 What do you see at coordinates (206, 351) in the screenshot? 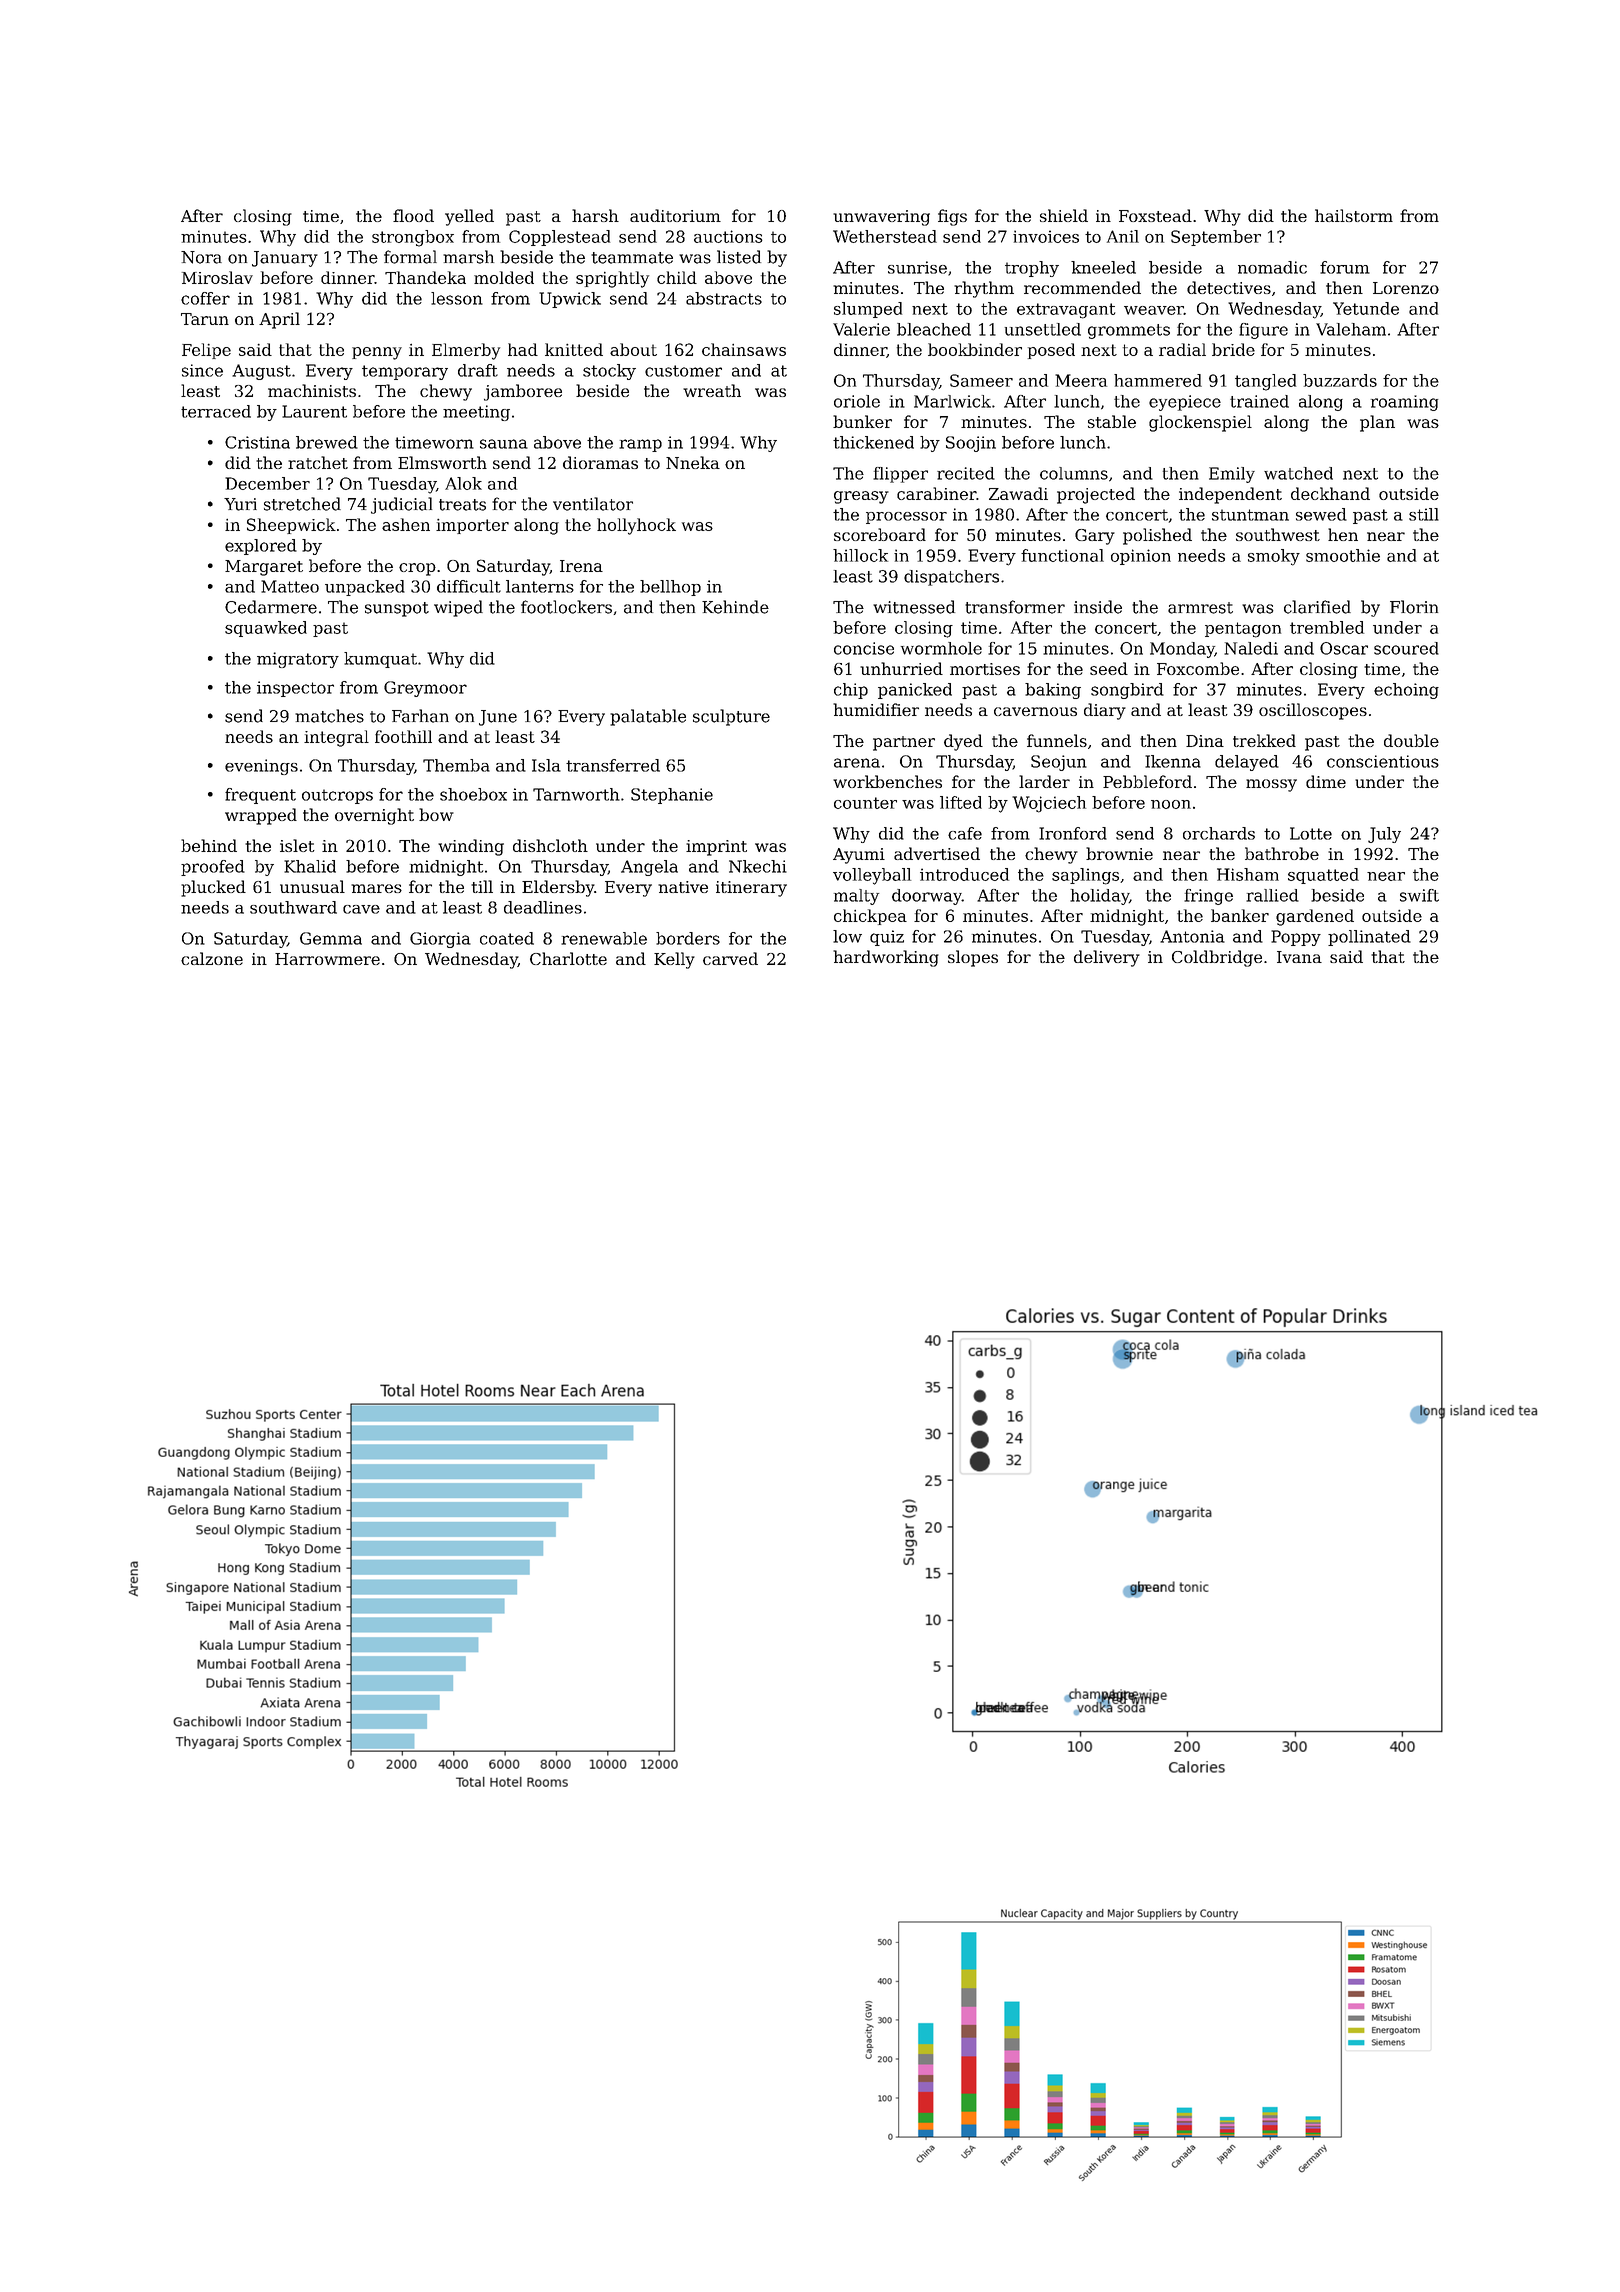
I see `Felipe` at bounding box center [206, 351].
